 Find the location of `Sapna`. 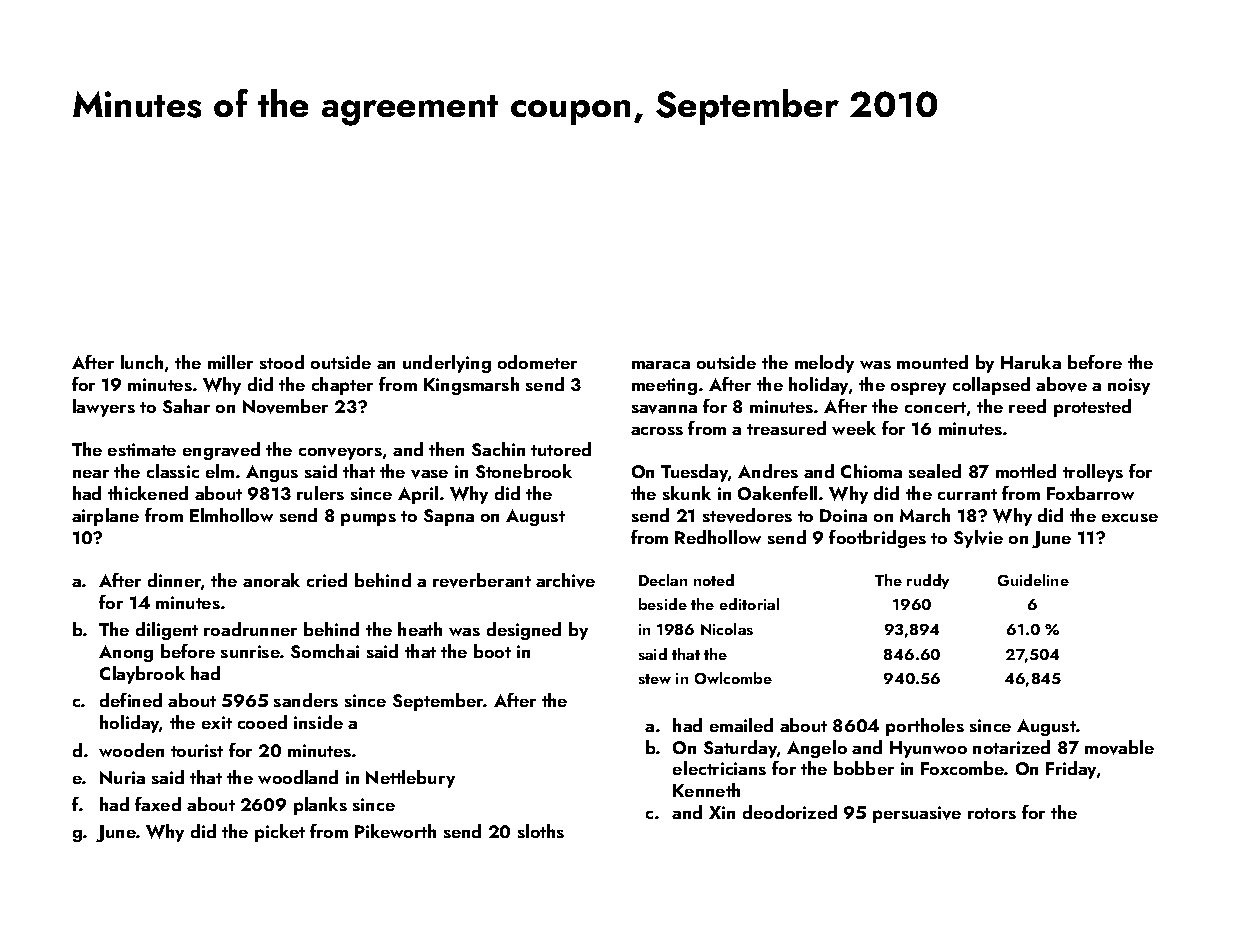

Sapna is located at coordinates (449, 517).
